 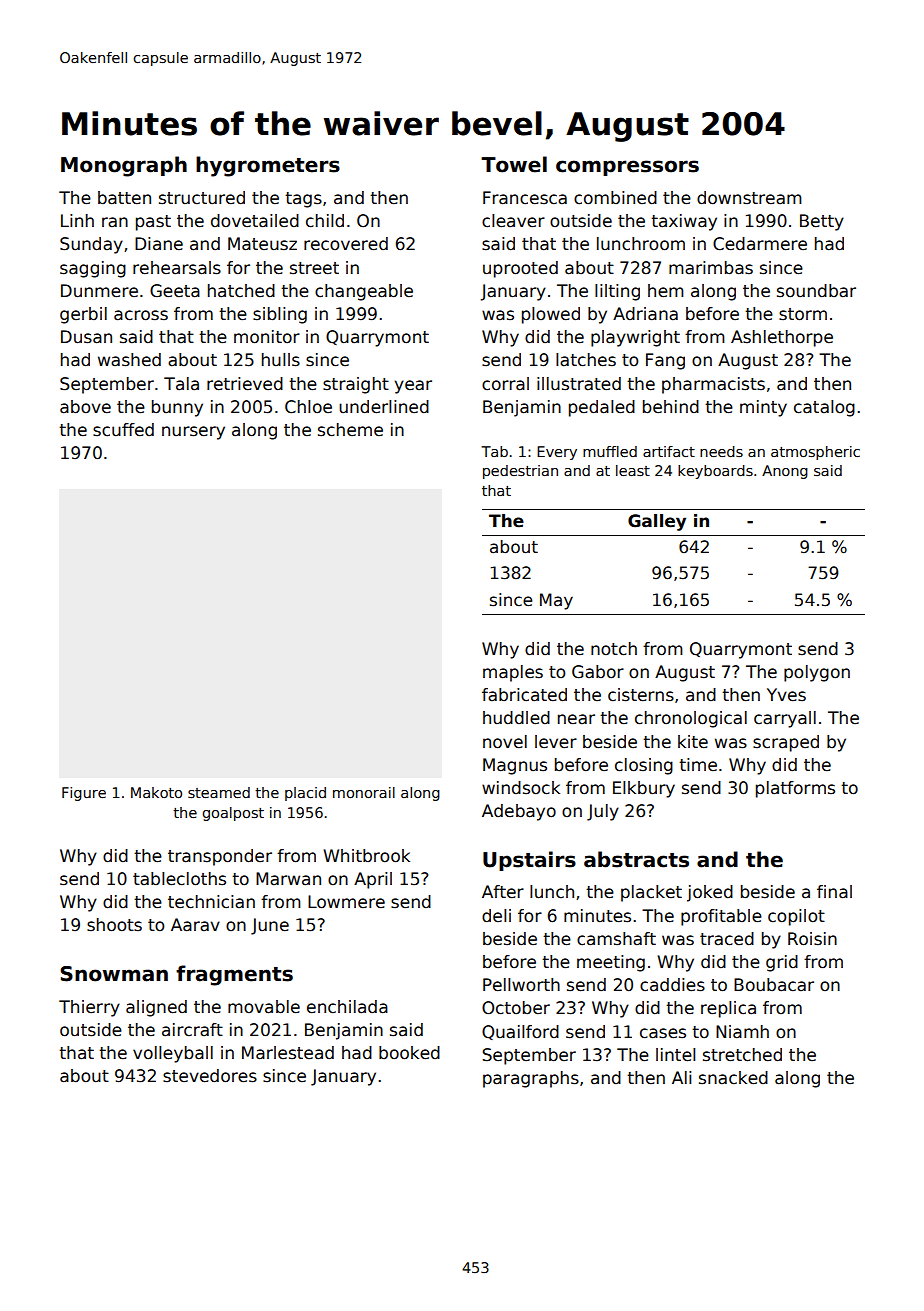 I want to click on changeable, so click(x=364, y=292).
